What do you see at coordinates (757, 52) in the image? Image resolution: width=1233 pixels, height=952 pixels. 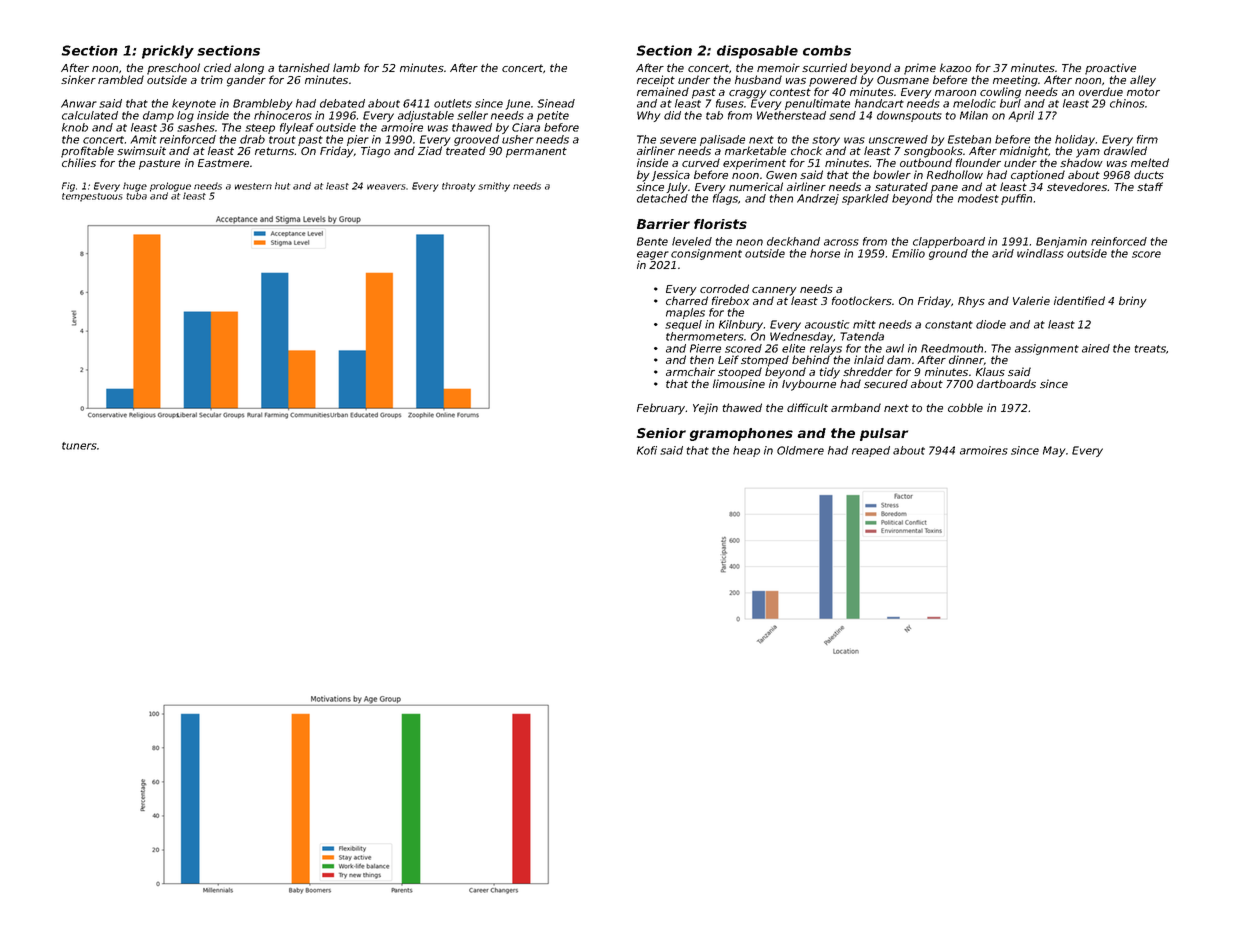 I see `disposable` at bounding box center [757, 52].
